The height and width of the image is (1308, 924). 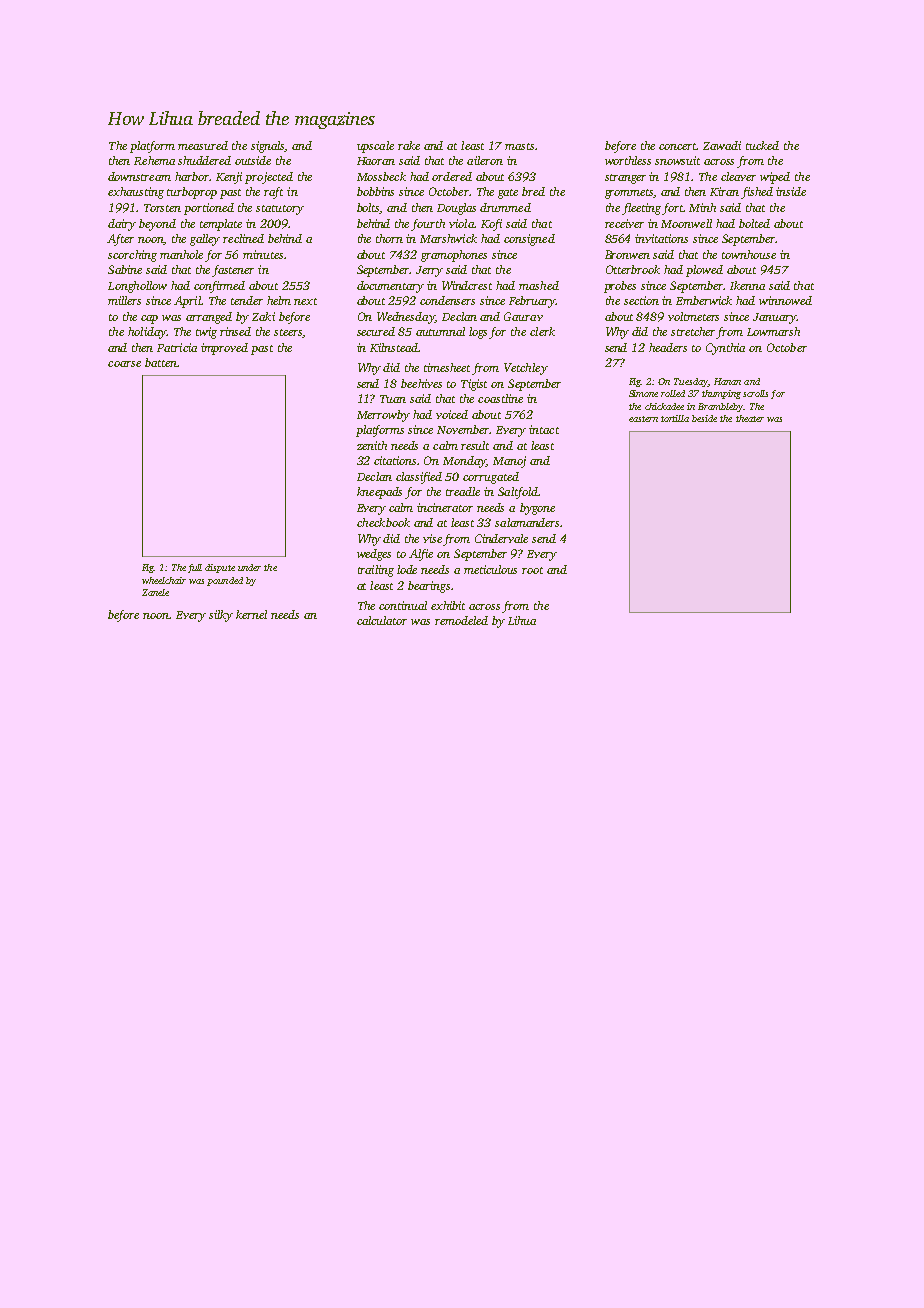 I want to click on bred, so click(x=533, y=191).
